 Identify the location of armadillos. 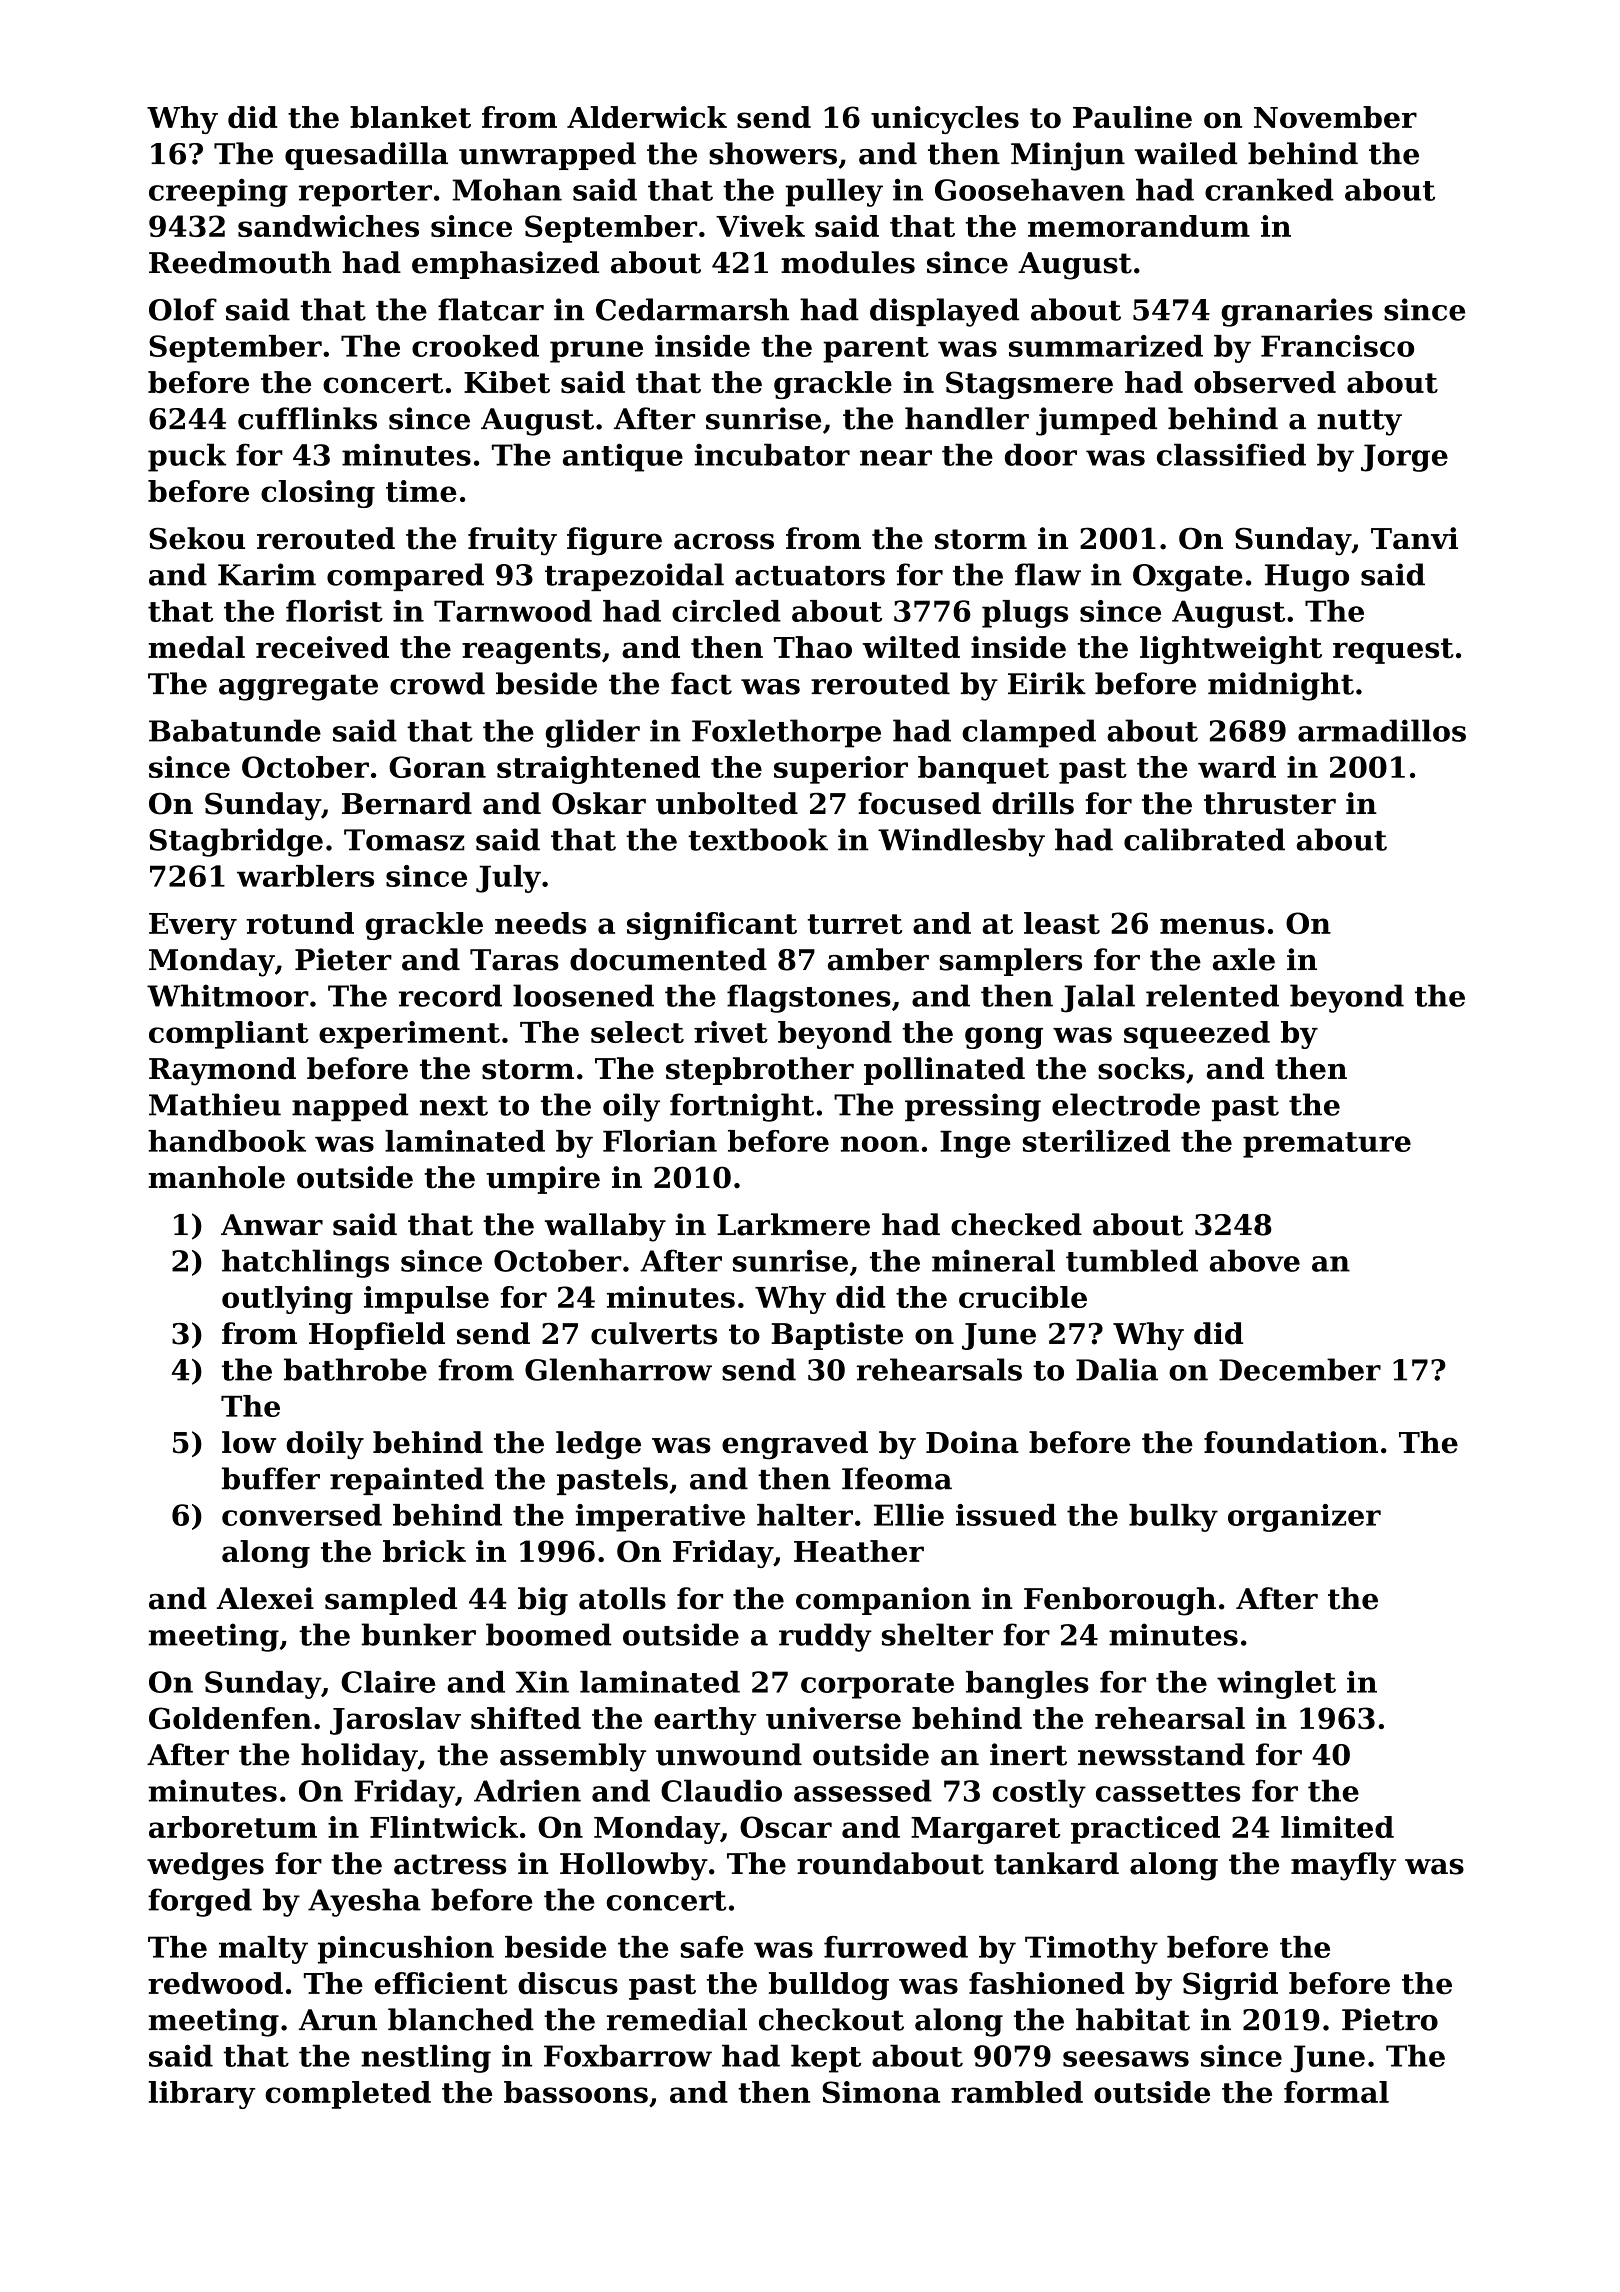
(1382, 730).
